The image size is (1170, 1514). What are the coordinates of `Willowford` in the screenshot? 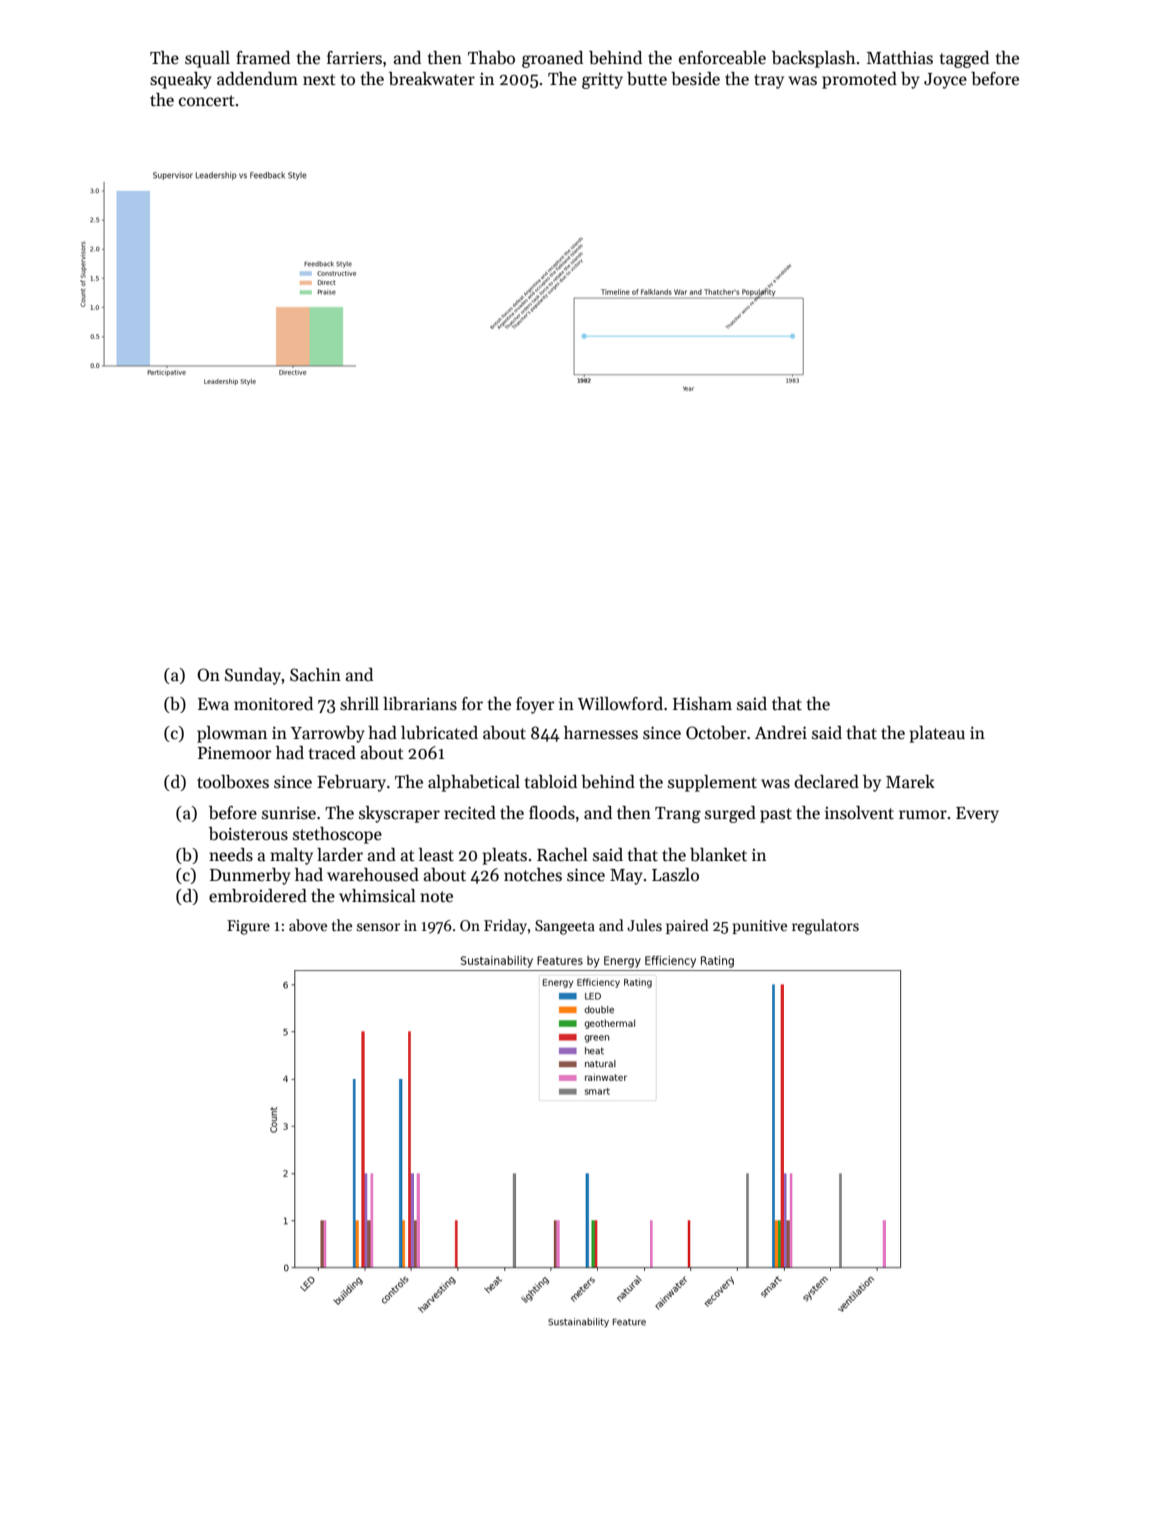 It's located at (620, 704).
